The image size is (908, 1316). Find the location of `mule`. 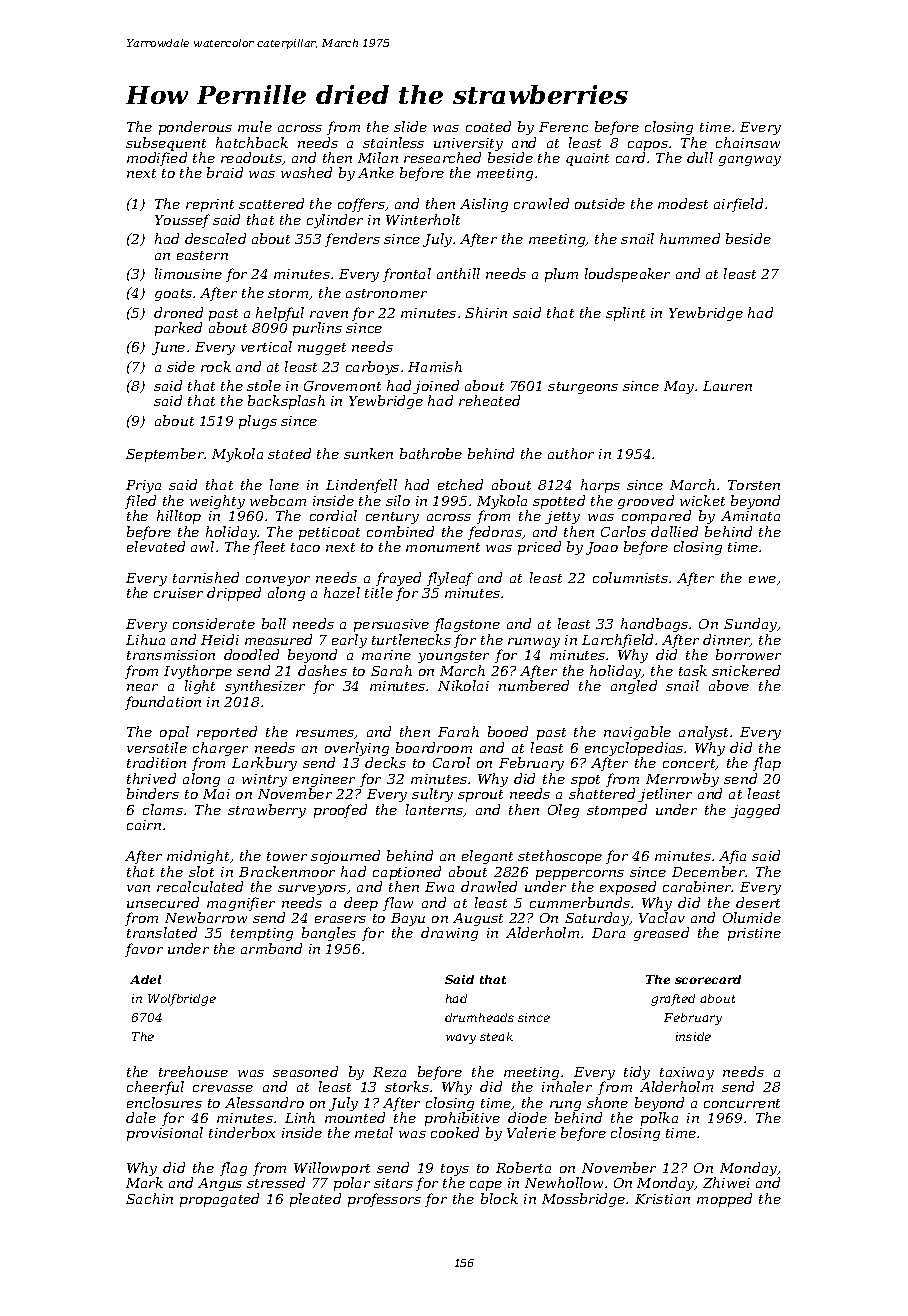

mule is located at coordinates (255, 126).
